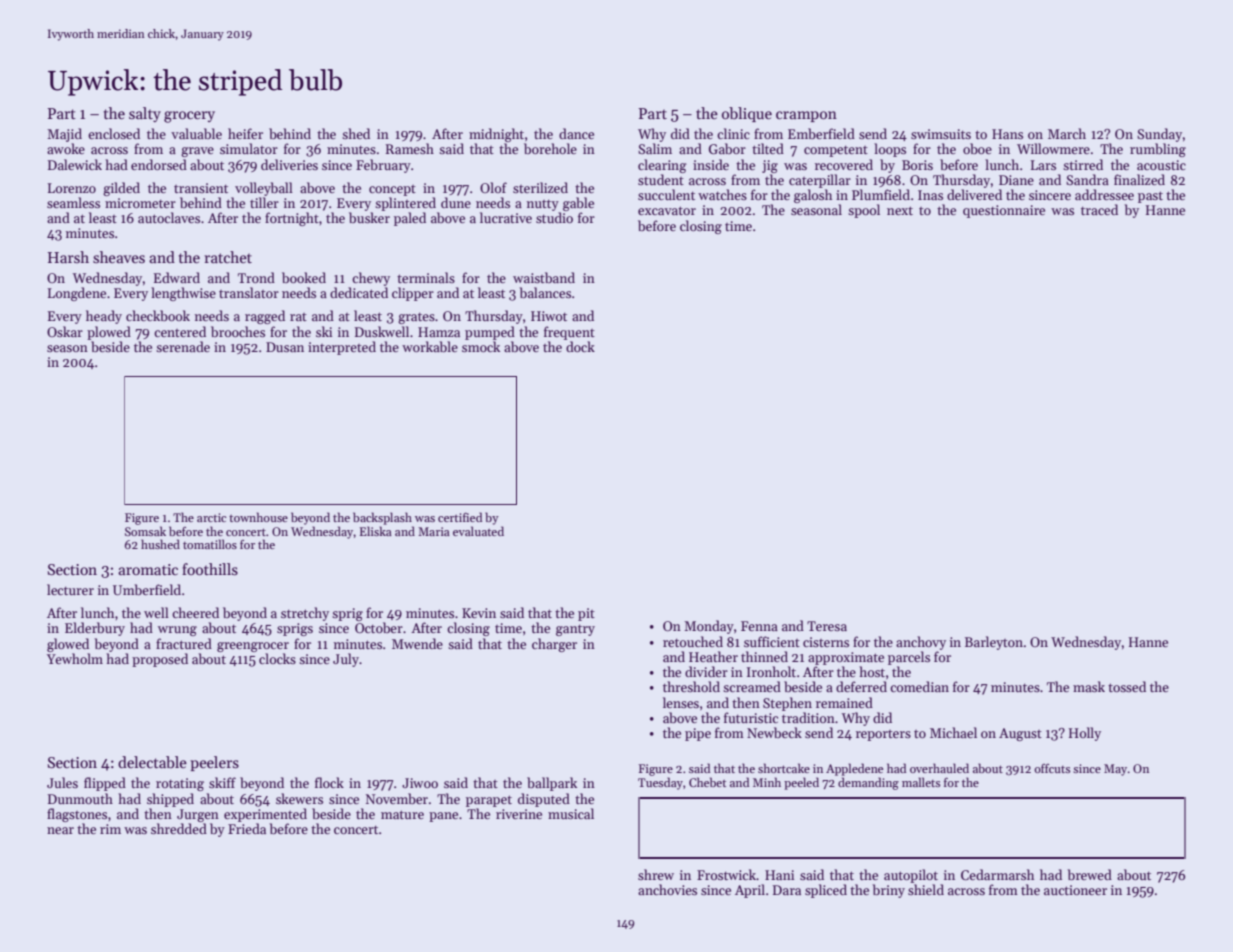 This image has height=952, width=1233. Describe the element at coordinates (550, 148) in the image. I see `borehole` at that location.
